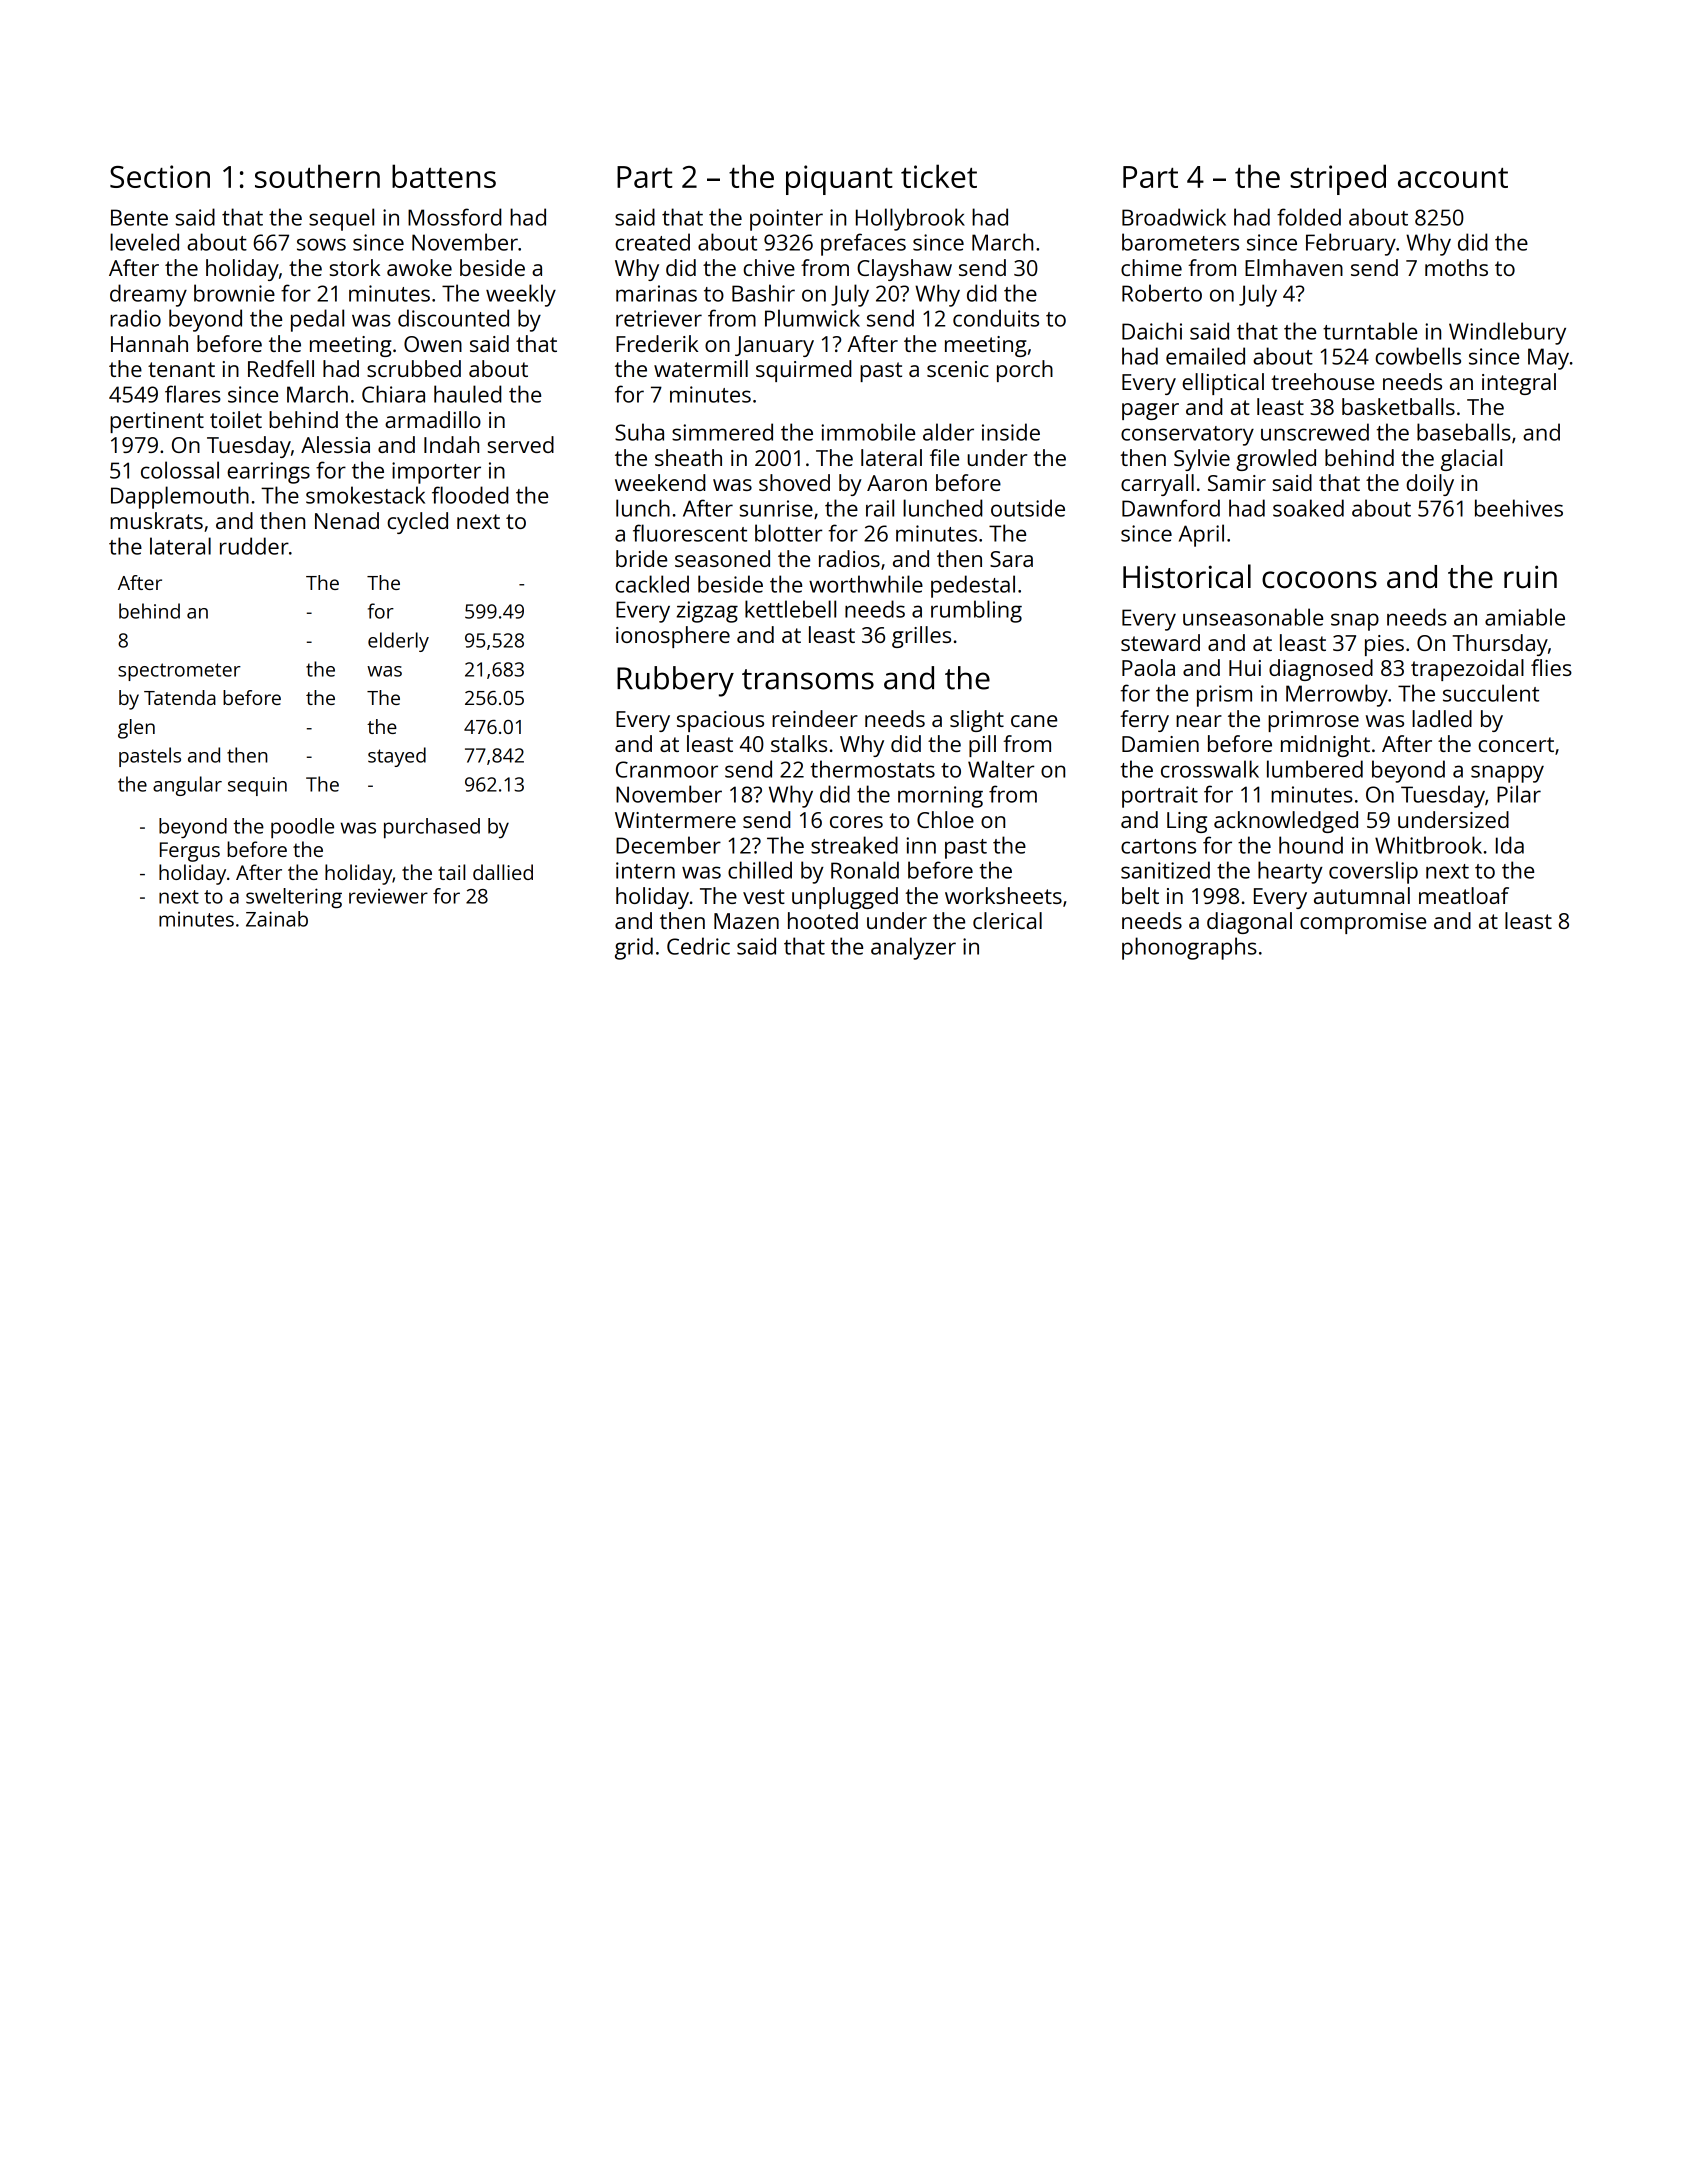 The image size is (1683, 2178). Describe the element at coordinates (1338, 179) in the screenshot. I see `striped` at that location.
